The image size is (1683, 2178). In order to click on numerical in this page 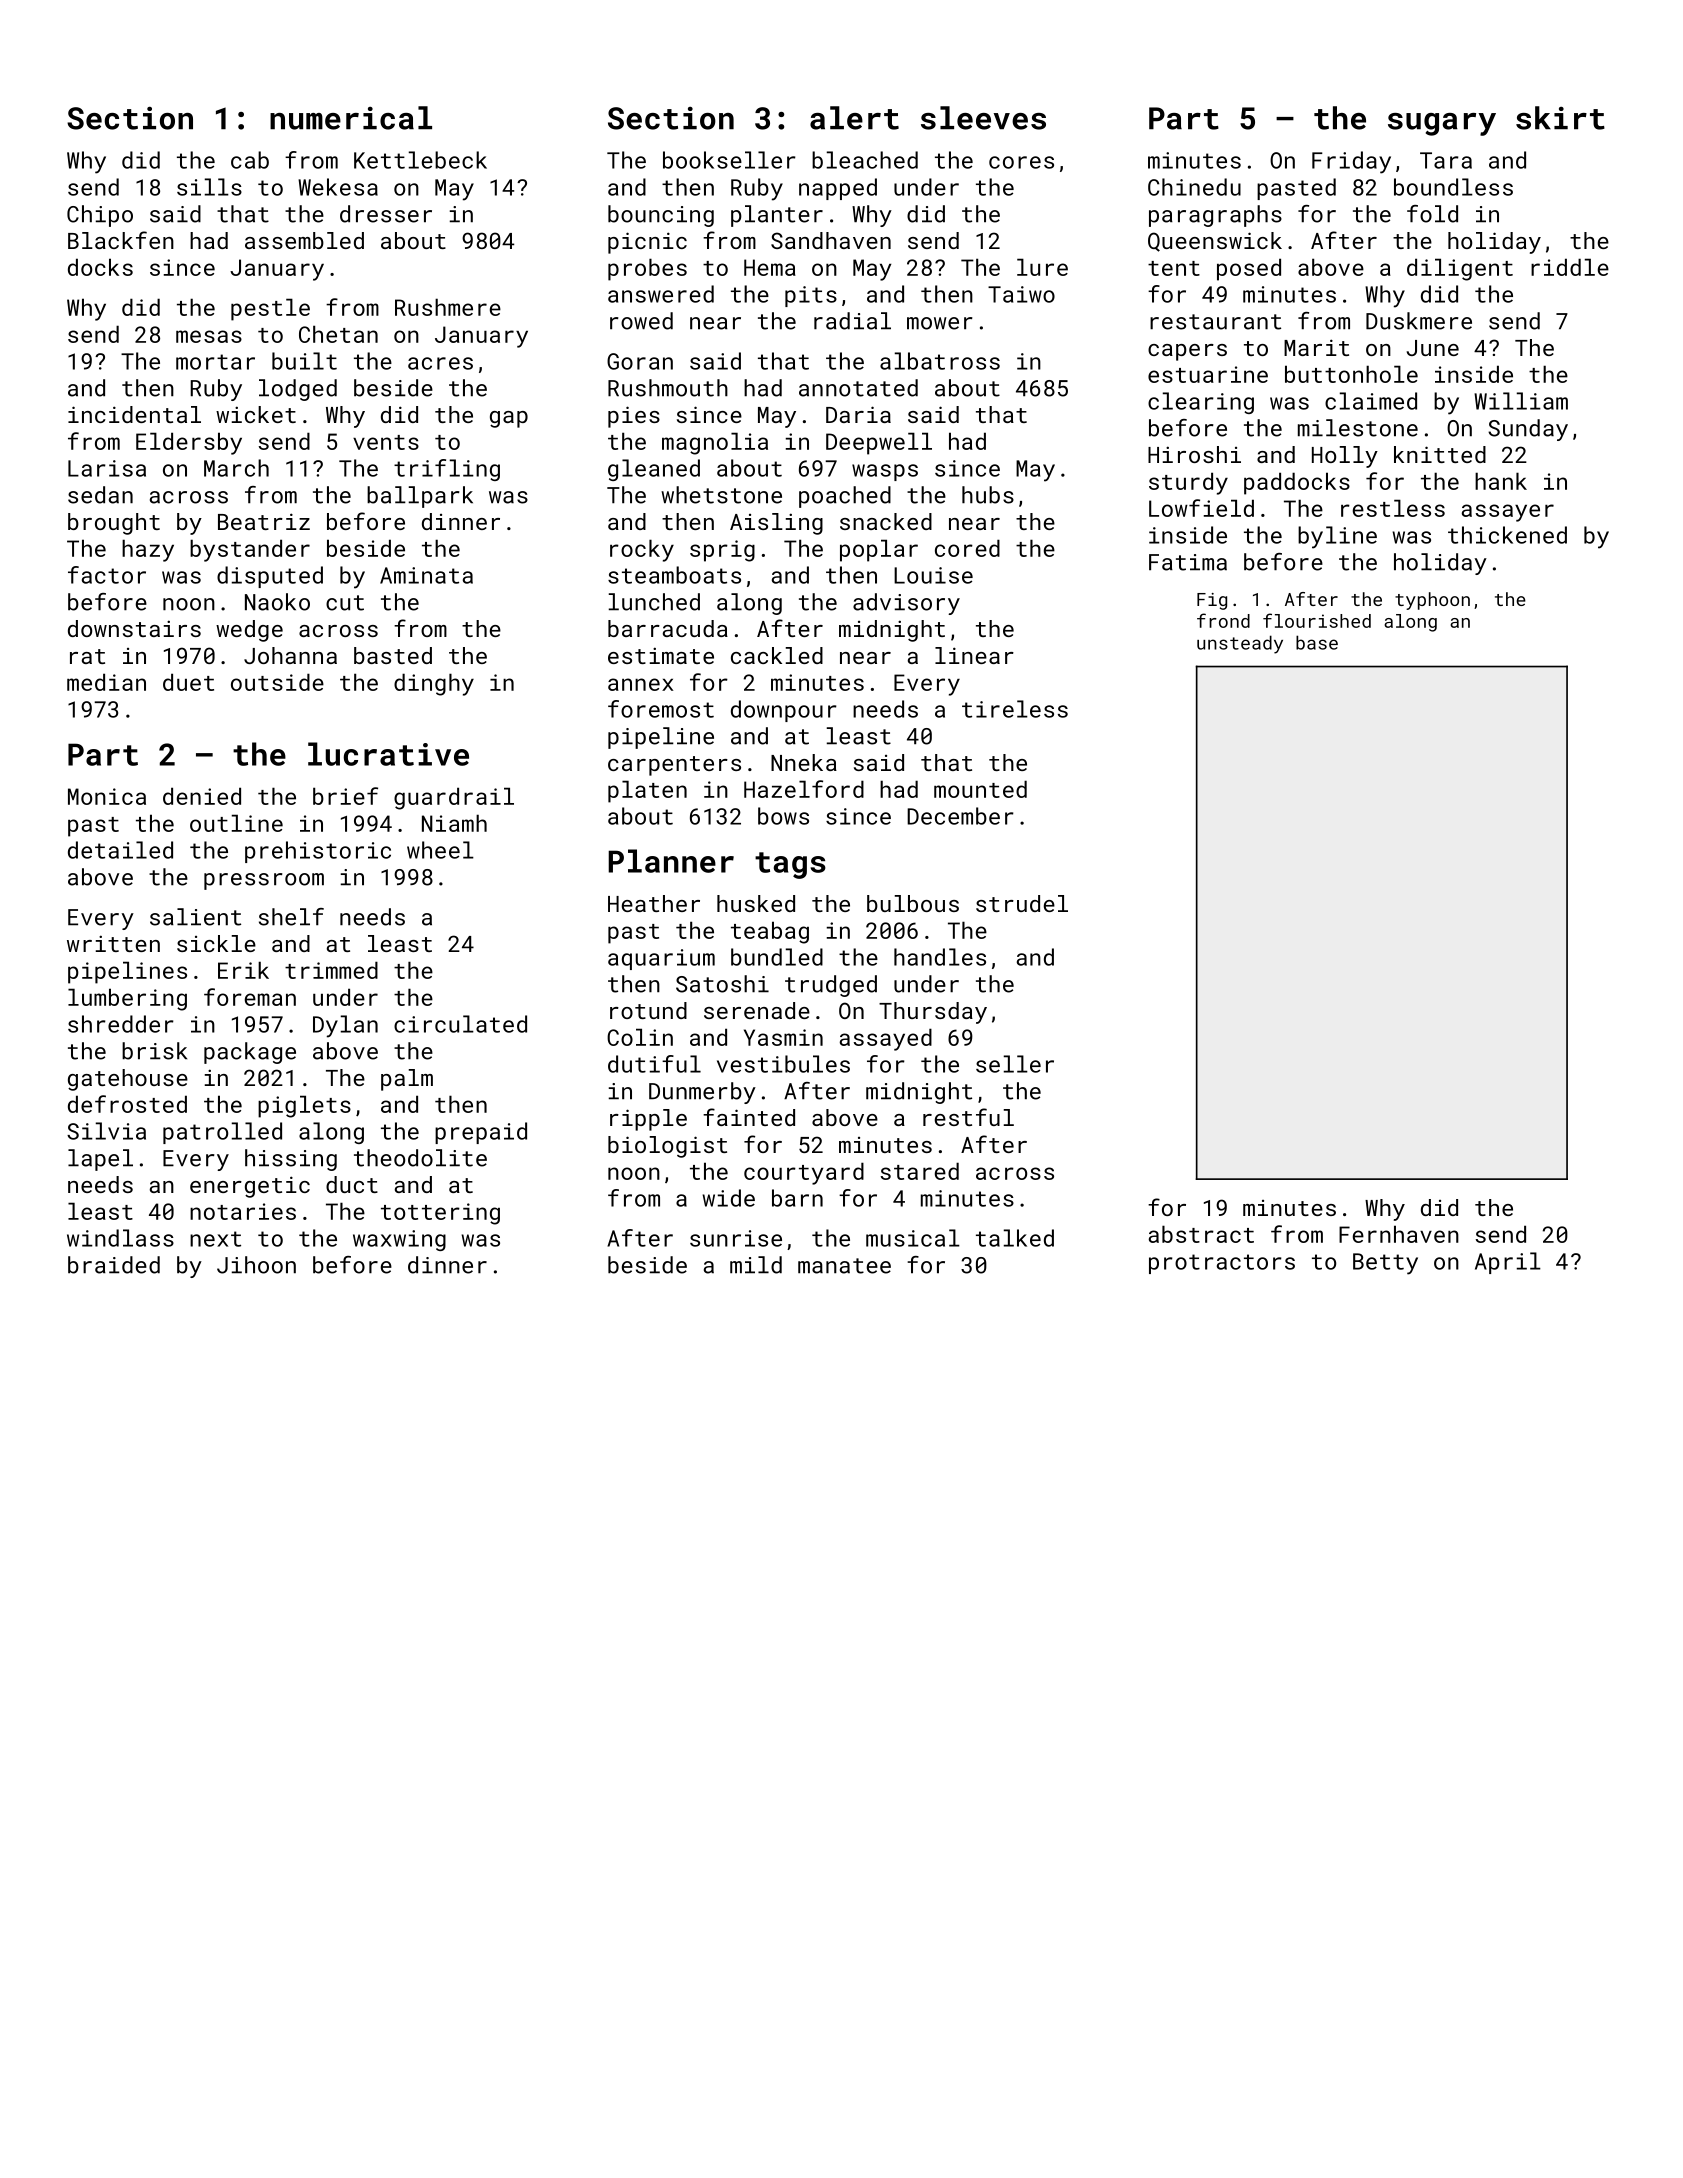, I will do `click(351, 118)`.
